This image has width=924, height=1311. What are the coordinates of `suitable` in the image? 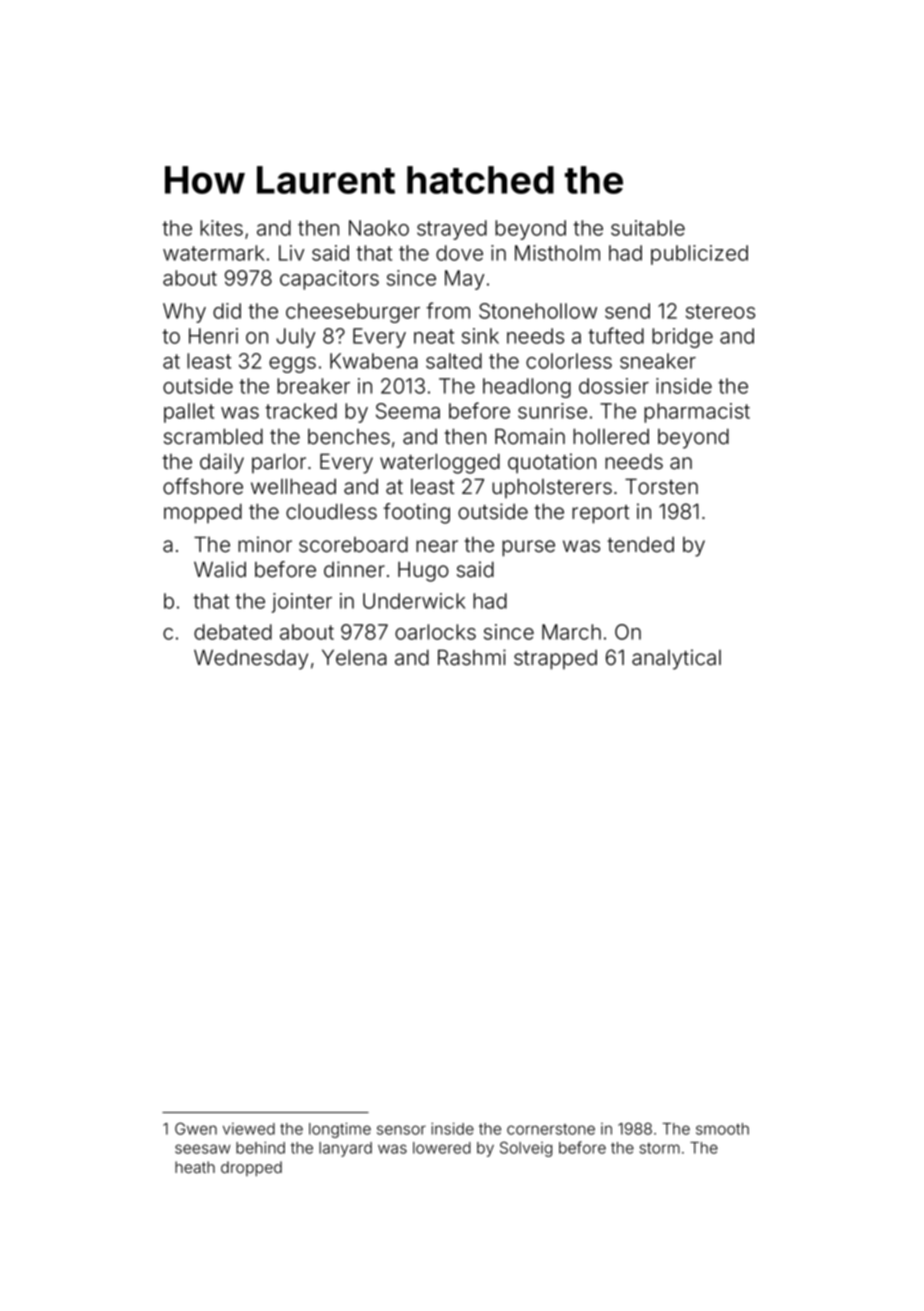 It's located at (648, 228).
